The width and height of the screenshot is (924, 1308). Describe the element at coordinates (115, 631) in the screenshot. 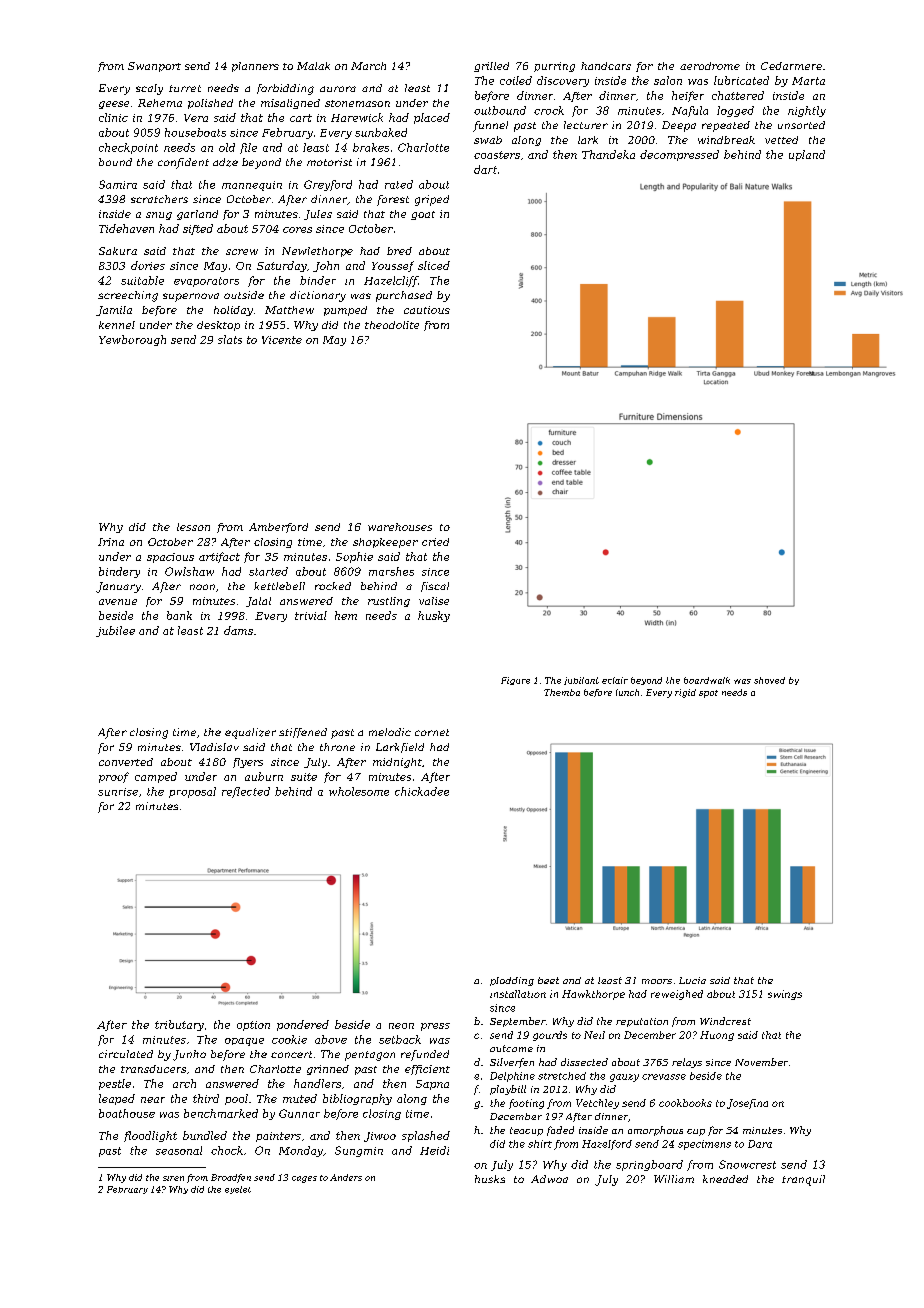

I see `jubilee` at that location.
